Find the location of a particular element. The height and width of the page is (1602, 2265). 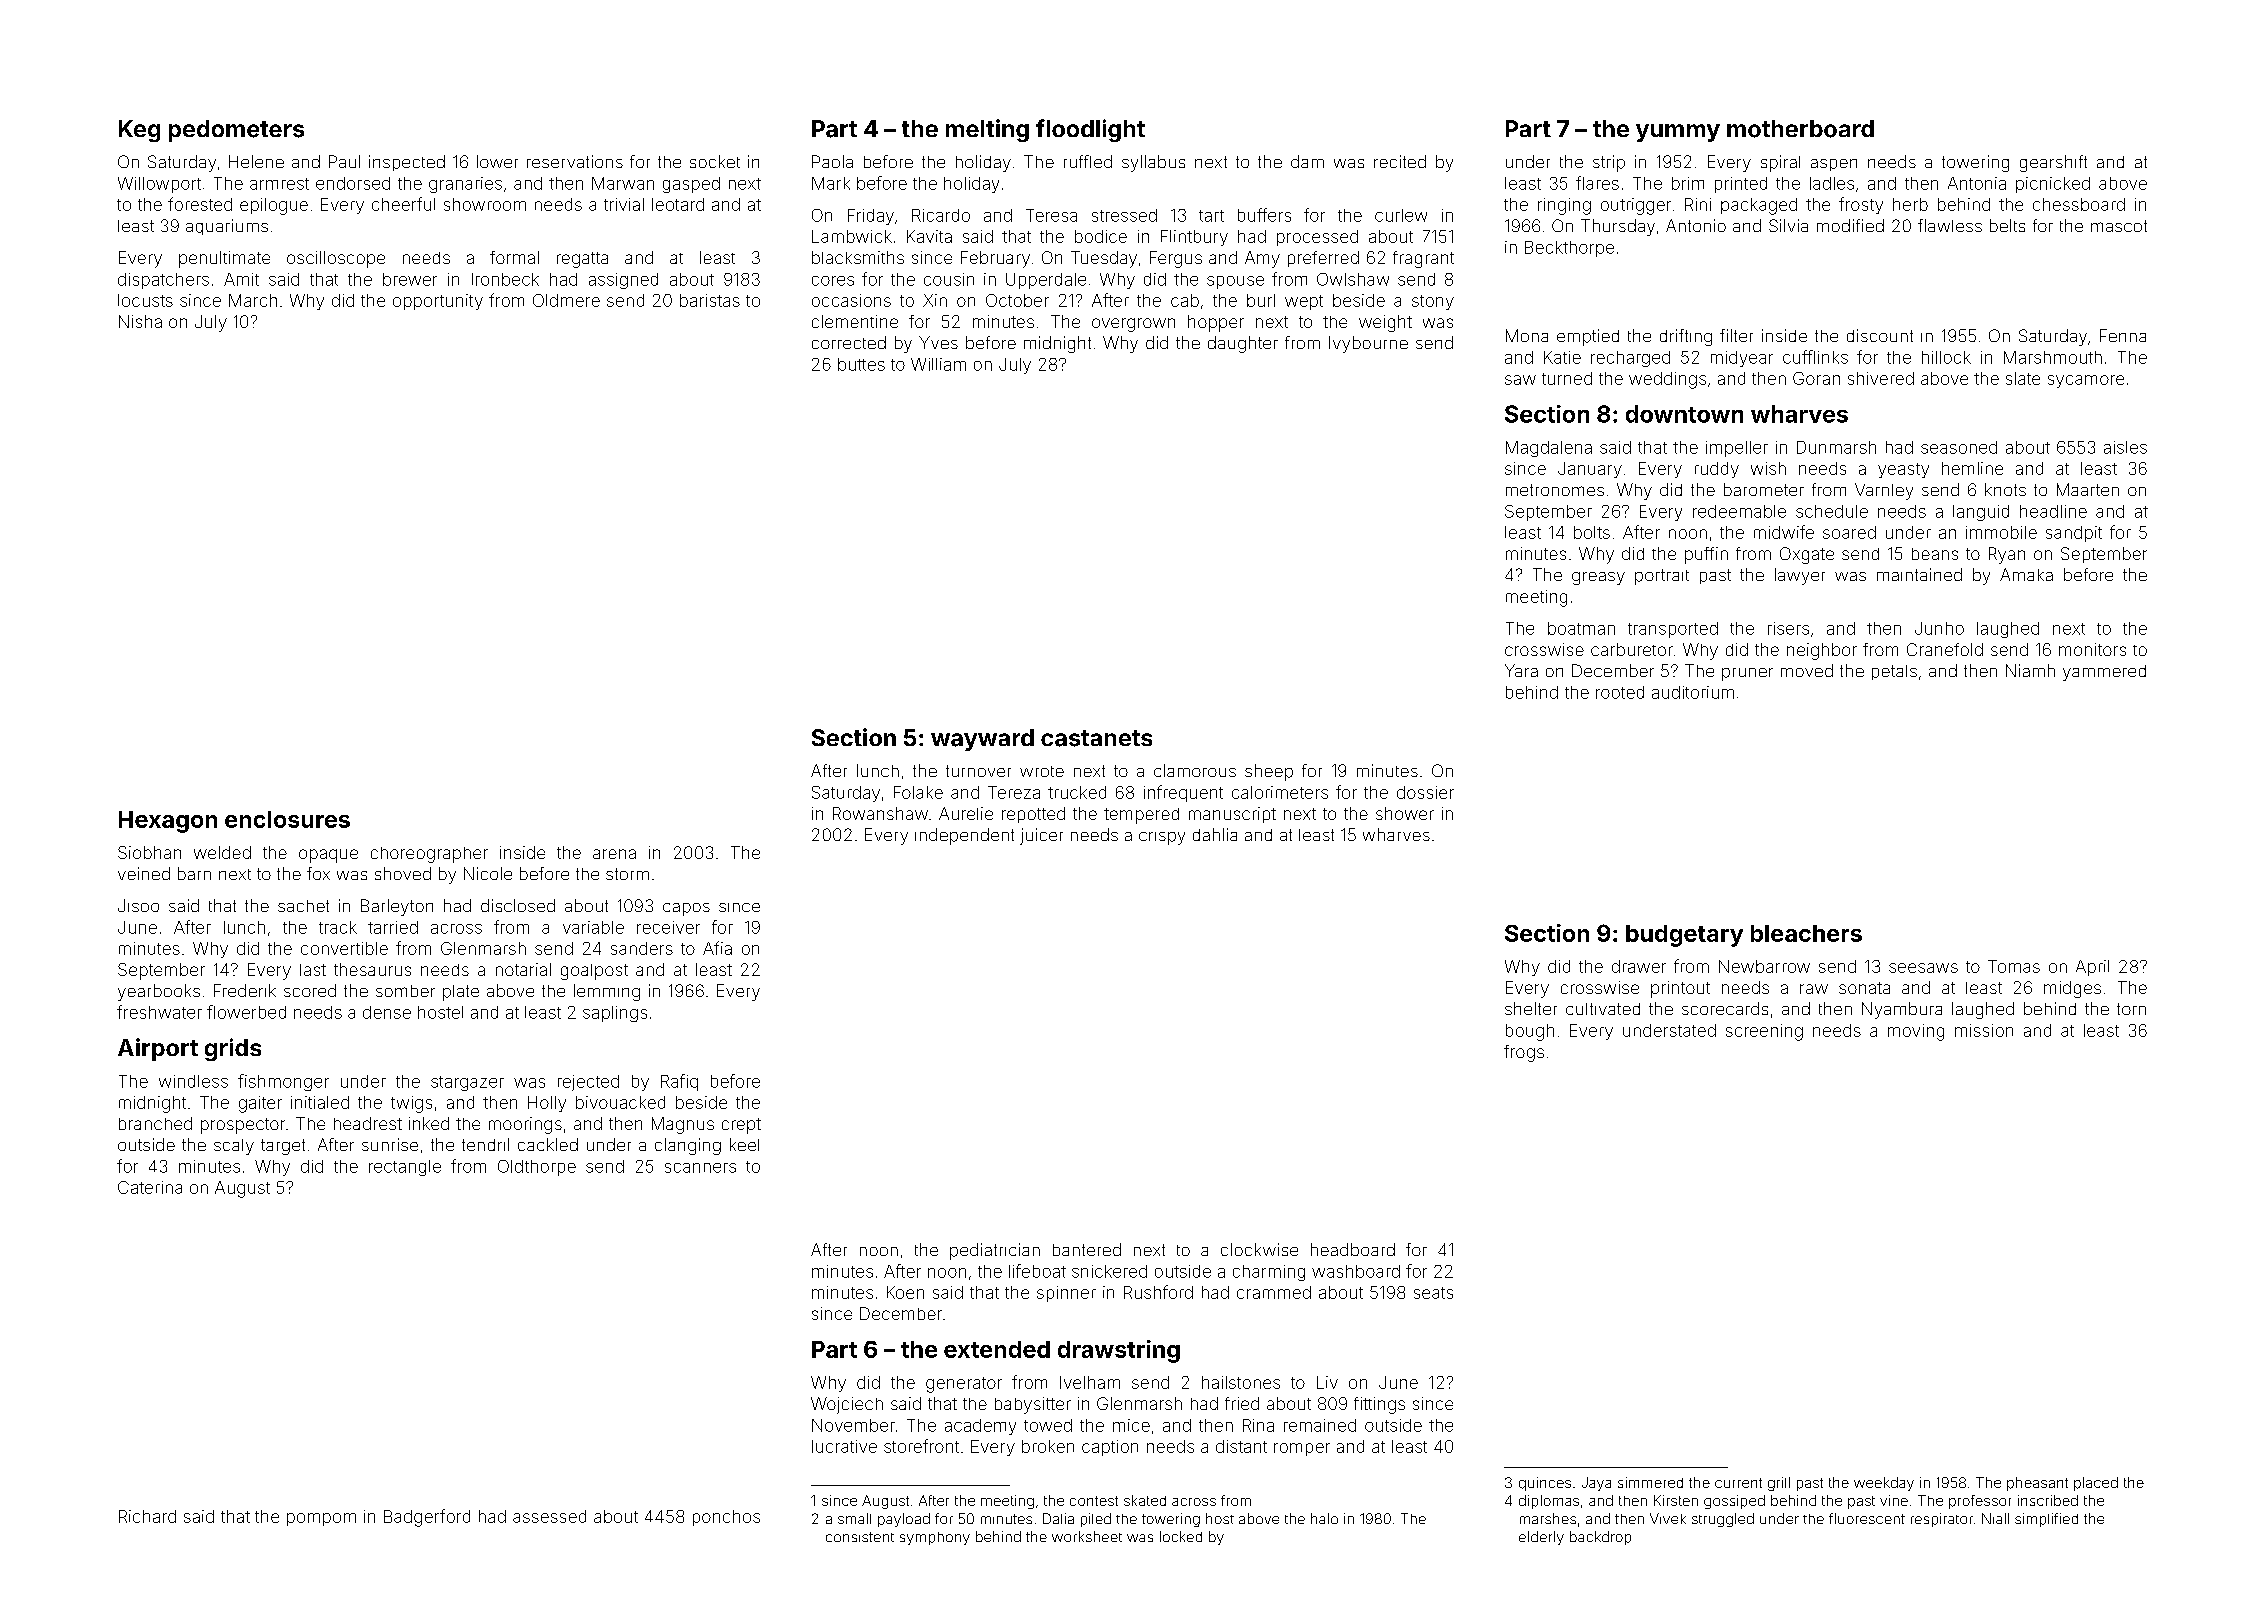

dam is located at coordinates (1307, 161).
